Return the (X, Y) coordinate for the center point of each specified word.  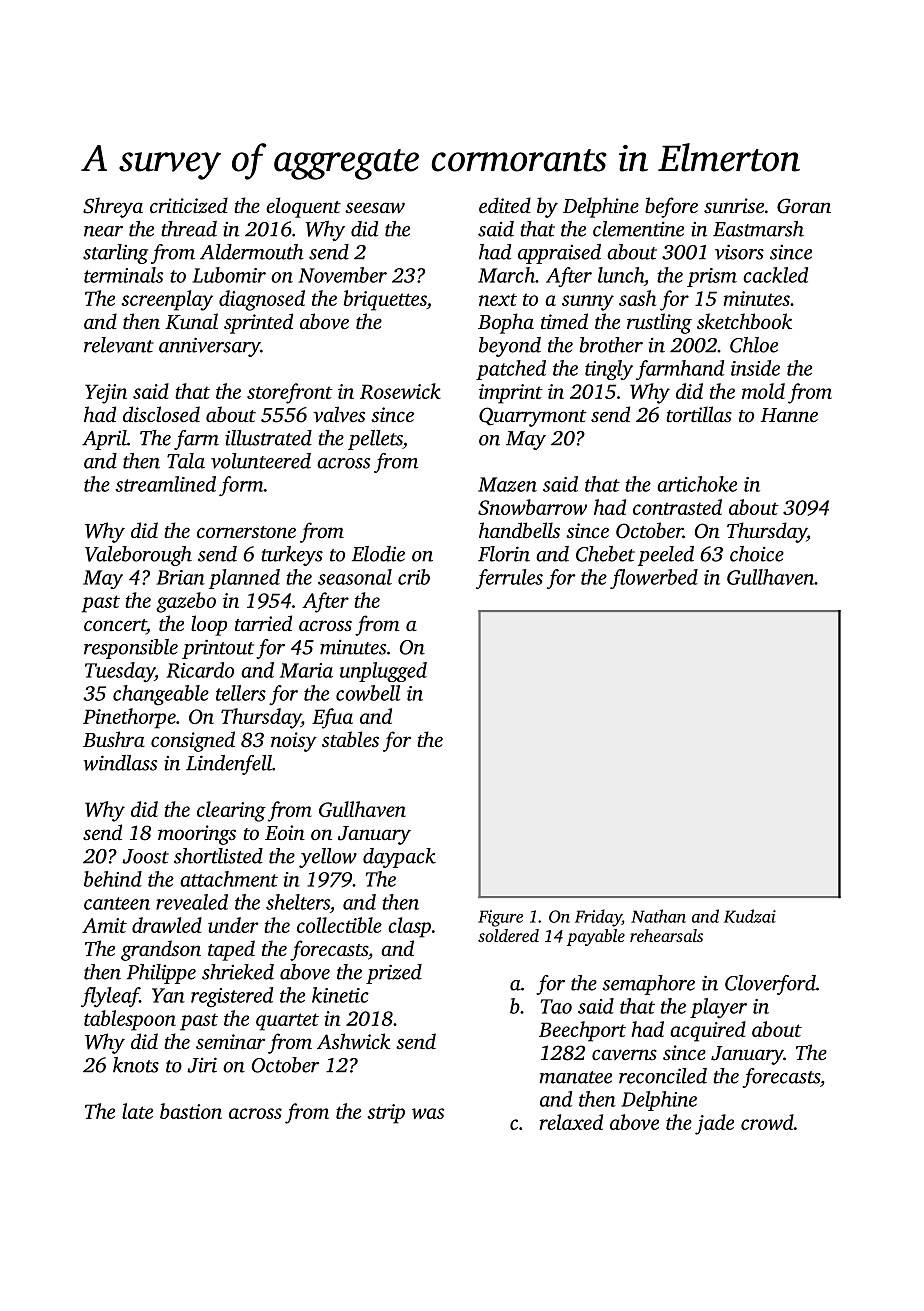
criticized (189, 205)
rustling (659, 323)
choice (757, 554)
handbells (519, 530)
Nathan (658, 916)
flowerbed (654, 579)
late (137, 1111)
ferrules (509, 579)
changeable (161, 695)
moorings (197, 835)
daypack (399, 858)
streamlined (165, 484)
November (342, 275)
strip (386, 1114)
